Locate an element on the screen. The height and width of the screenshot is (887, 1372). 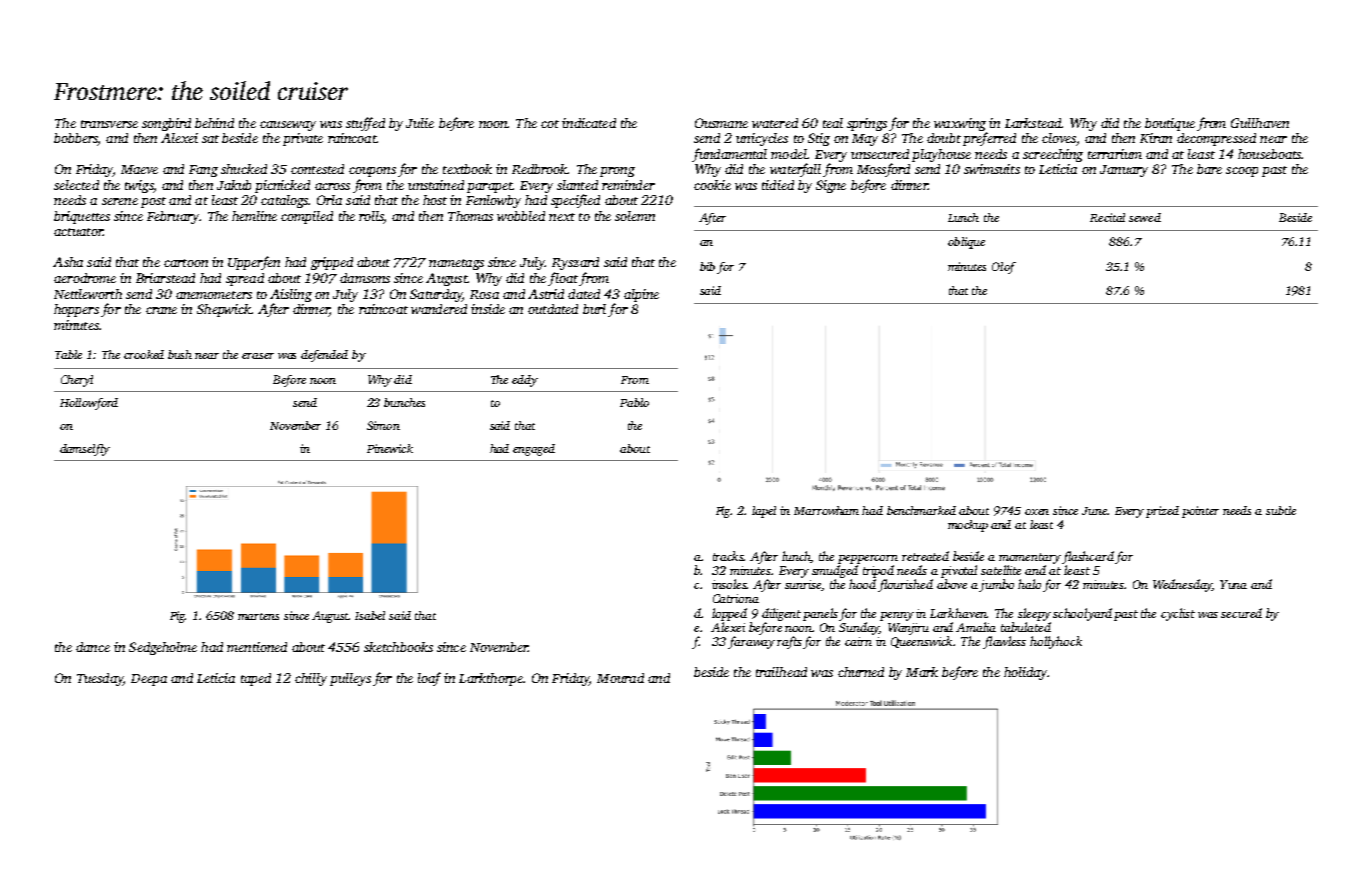
Recital is located at coordinates (1107, 217).
